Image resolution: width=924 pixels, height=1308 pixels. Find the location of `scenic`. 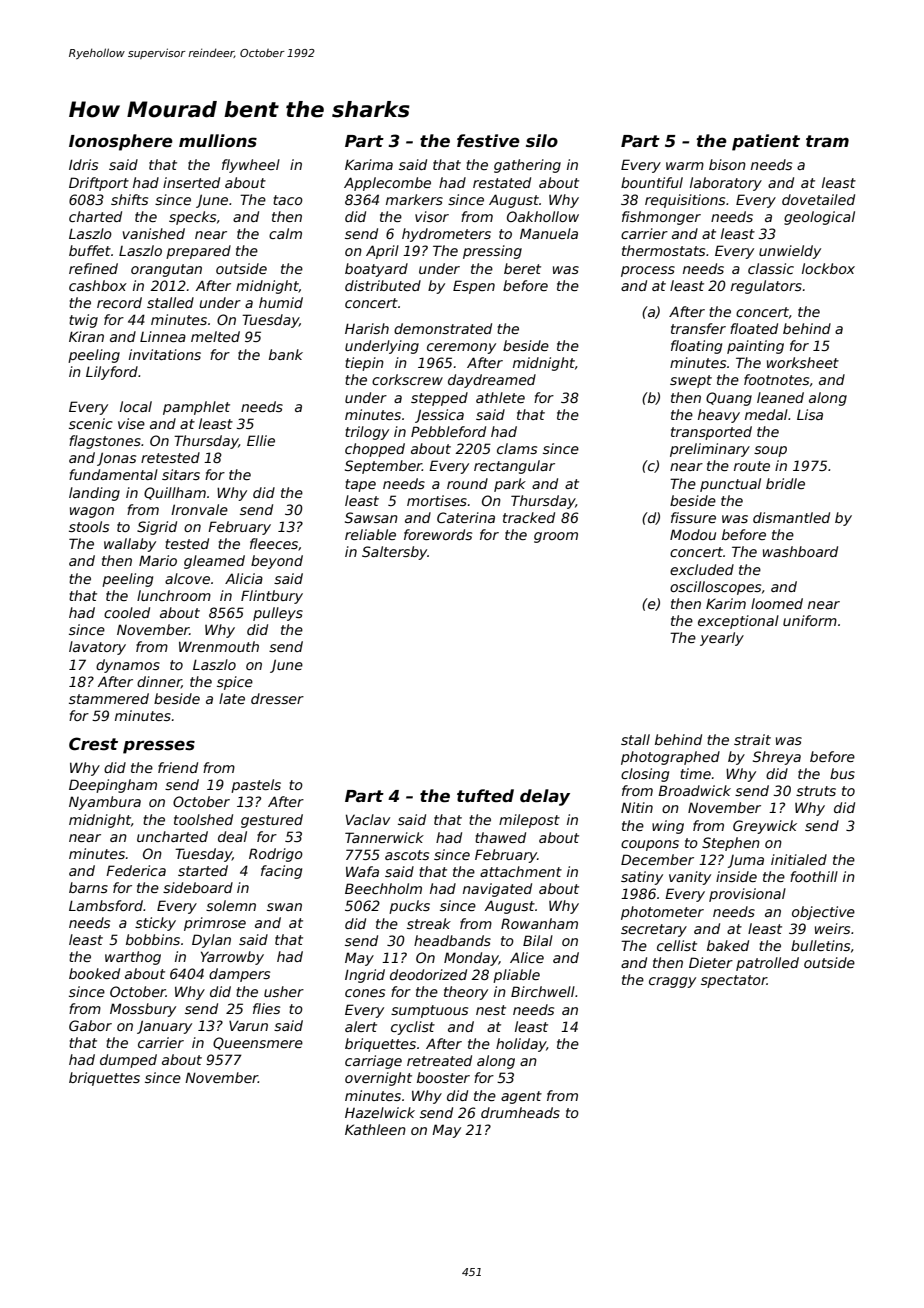

scenic is located at coordinates (91, 423).
